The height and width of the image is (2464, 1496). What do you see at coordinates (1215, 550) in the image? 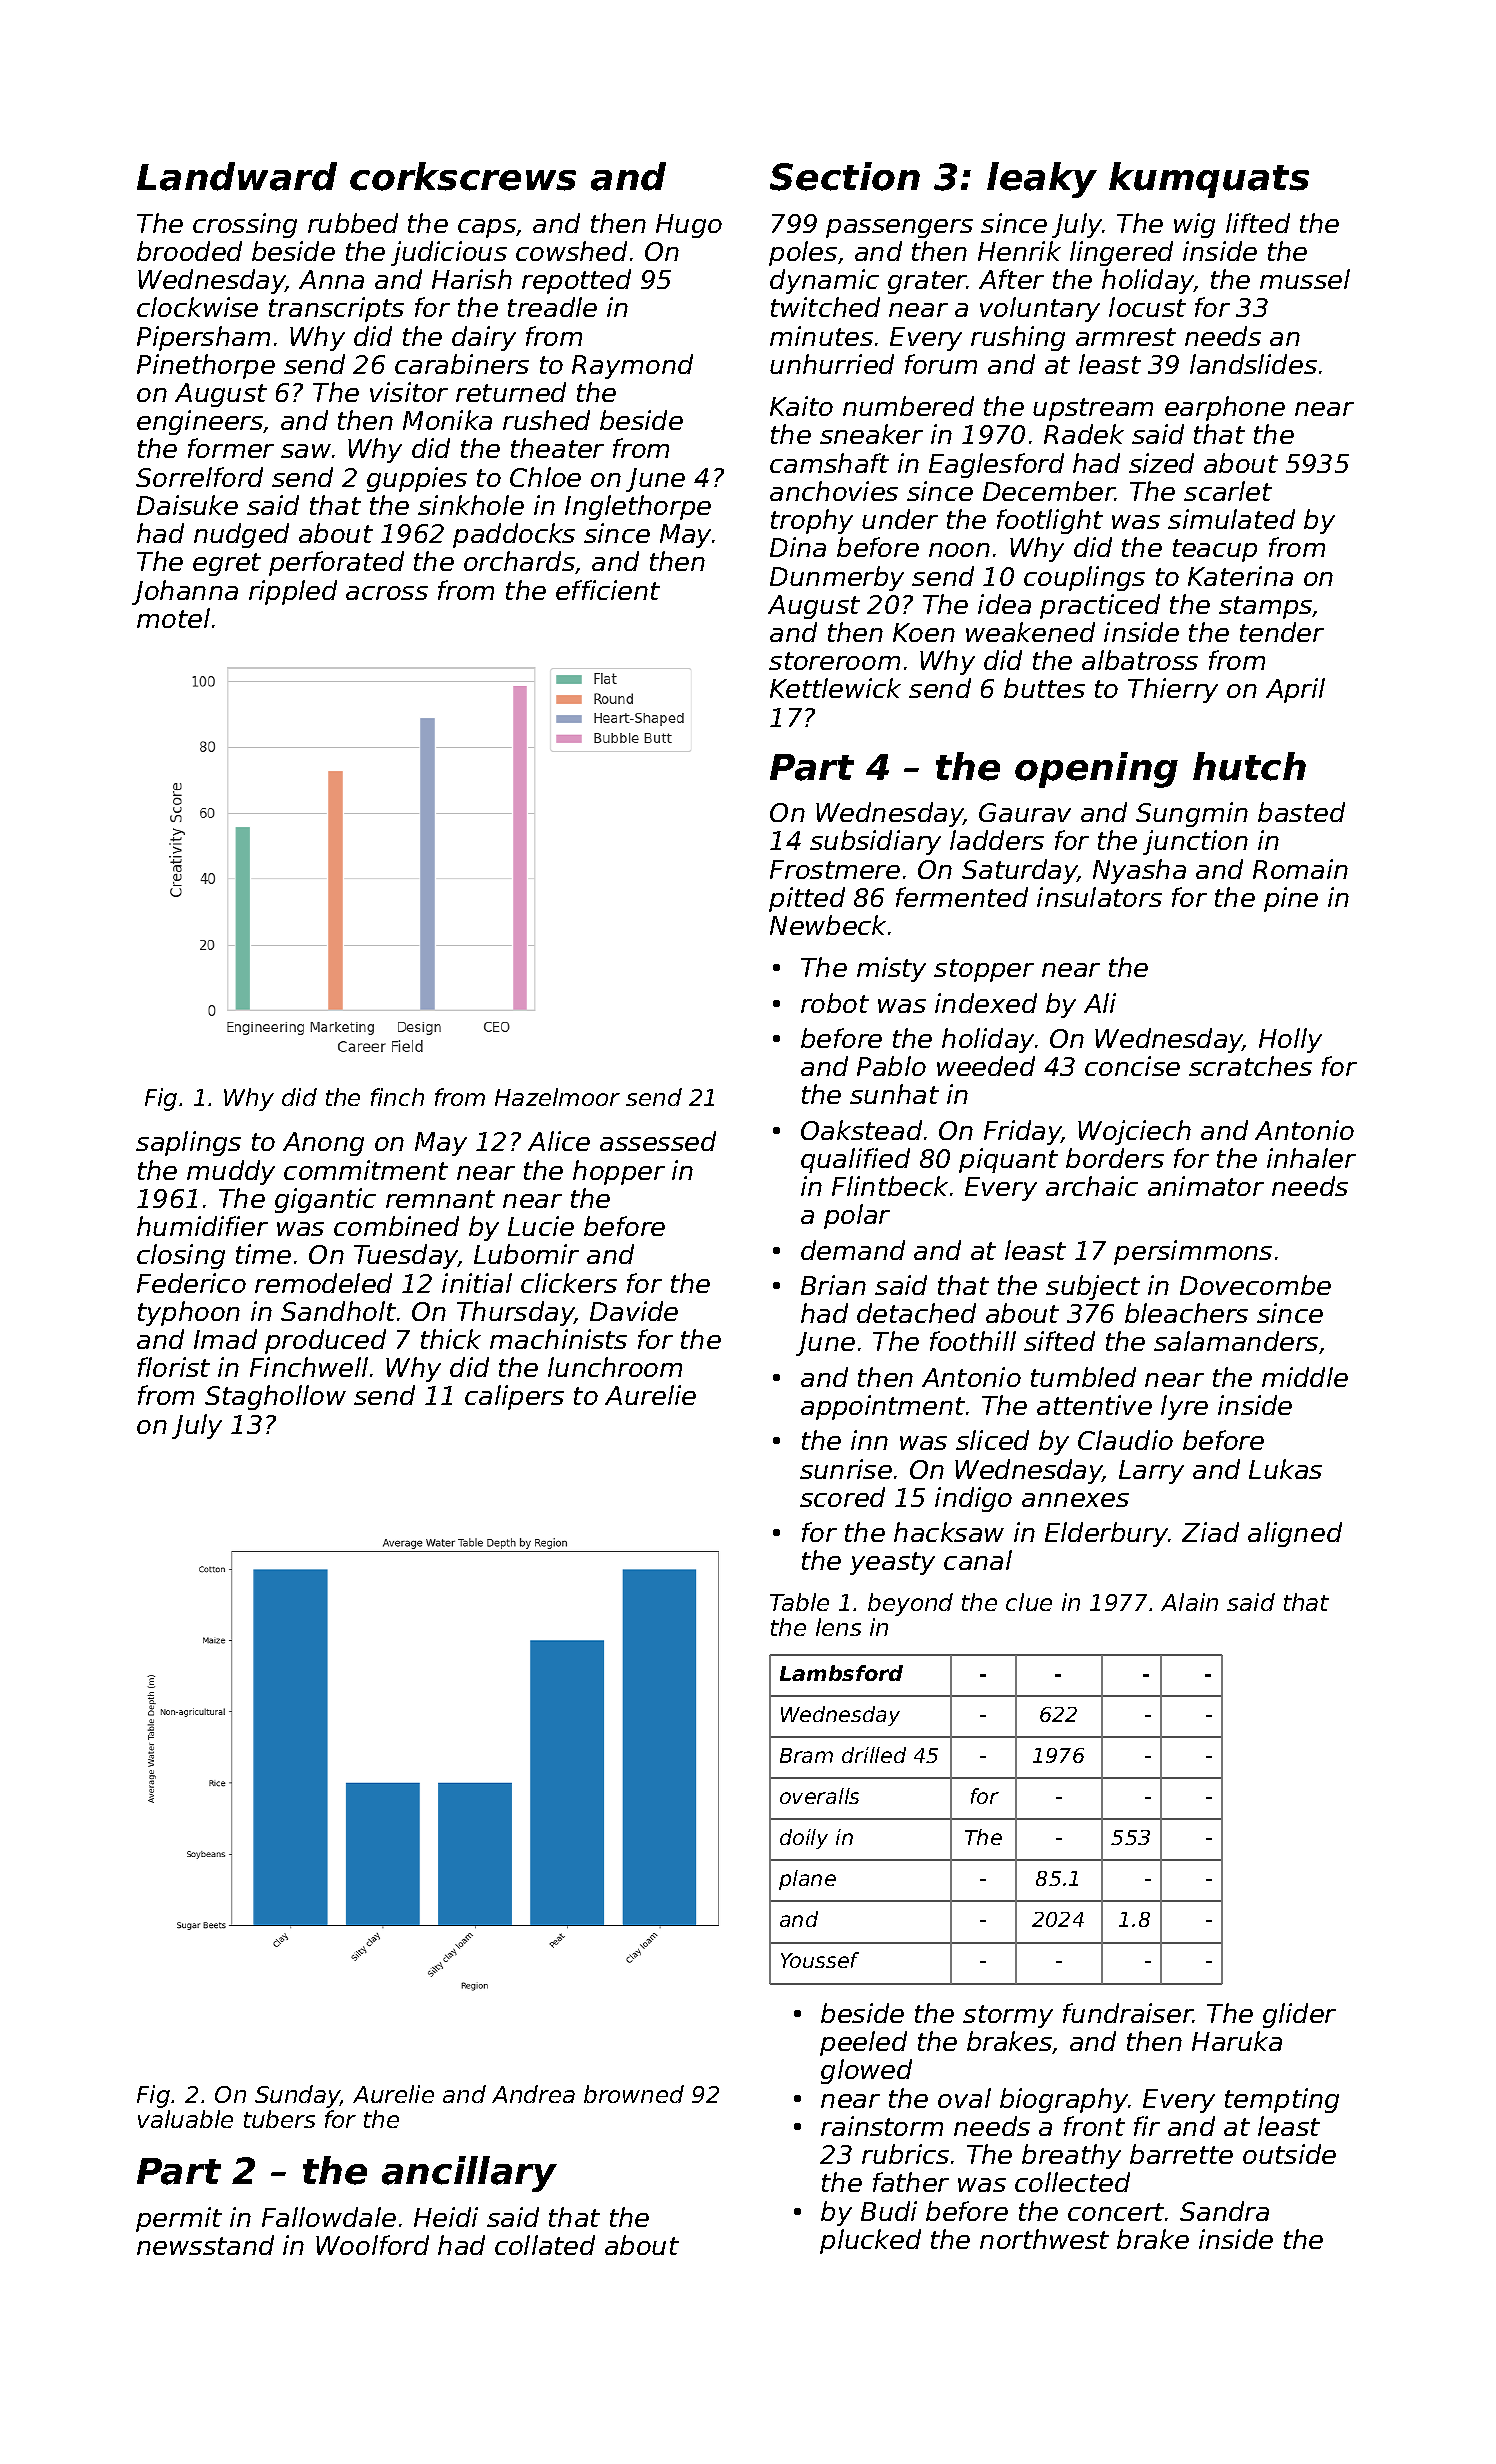
I see `teacup` at bounding box center [1215, 550].
